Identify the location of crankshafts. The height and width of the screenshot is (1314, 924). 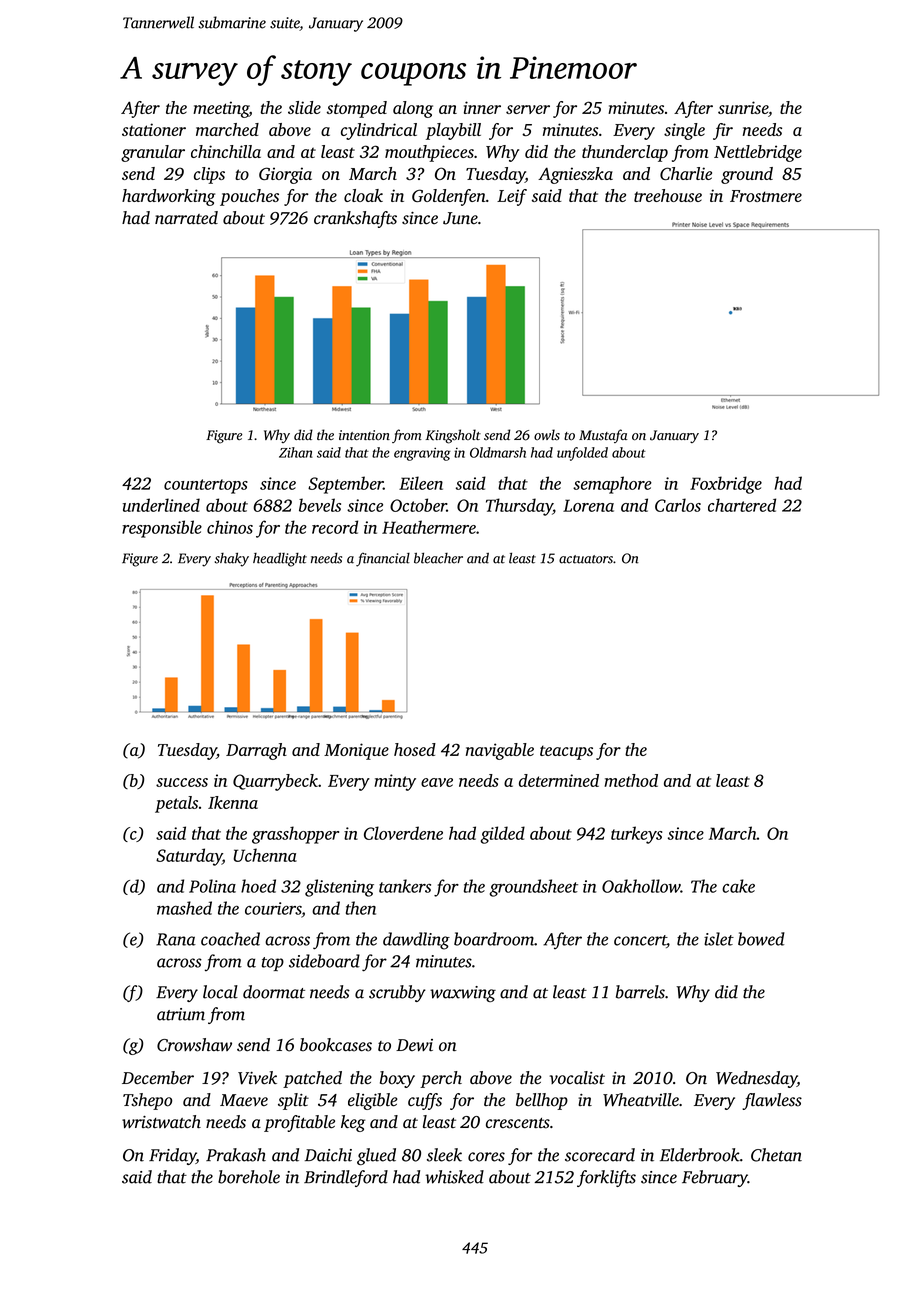
(355, 219).
